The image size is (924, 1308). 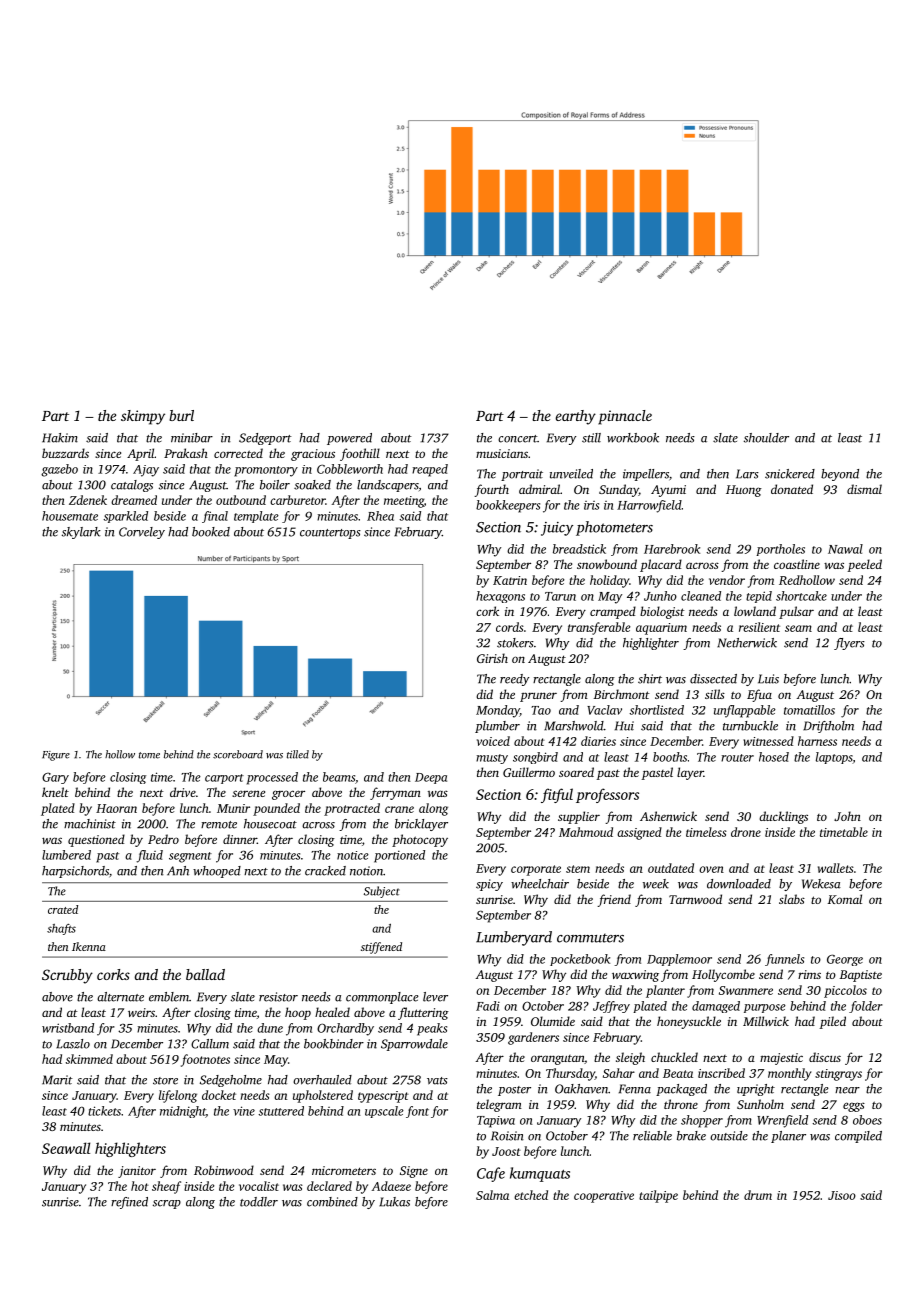 I want to click on transferable, so click(x=599, y=628).
